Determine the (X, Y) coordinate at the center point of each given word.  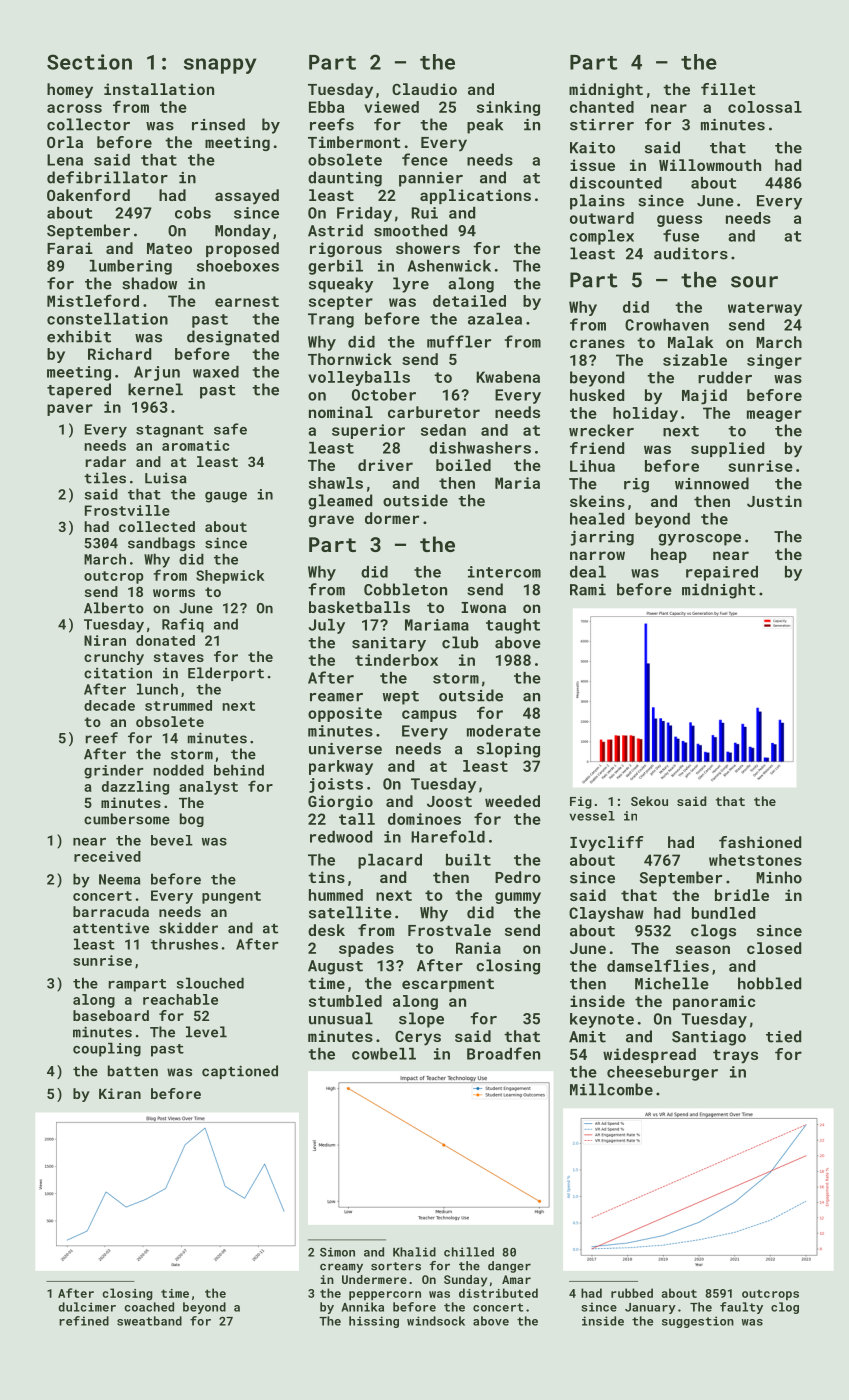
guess (679, 221)
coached (149, 1307)
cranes (597, 343)
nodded (178, 770)
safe (230, 429)
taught (513, 626)
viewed (391, 107)
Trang (331, 320)
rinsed (218, 124)
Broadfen (503, 1053)
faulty (741, 1308)
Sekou (649, 801)
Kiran (120, 1093)
